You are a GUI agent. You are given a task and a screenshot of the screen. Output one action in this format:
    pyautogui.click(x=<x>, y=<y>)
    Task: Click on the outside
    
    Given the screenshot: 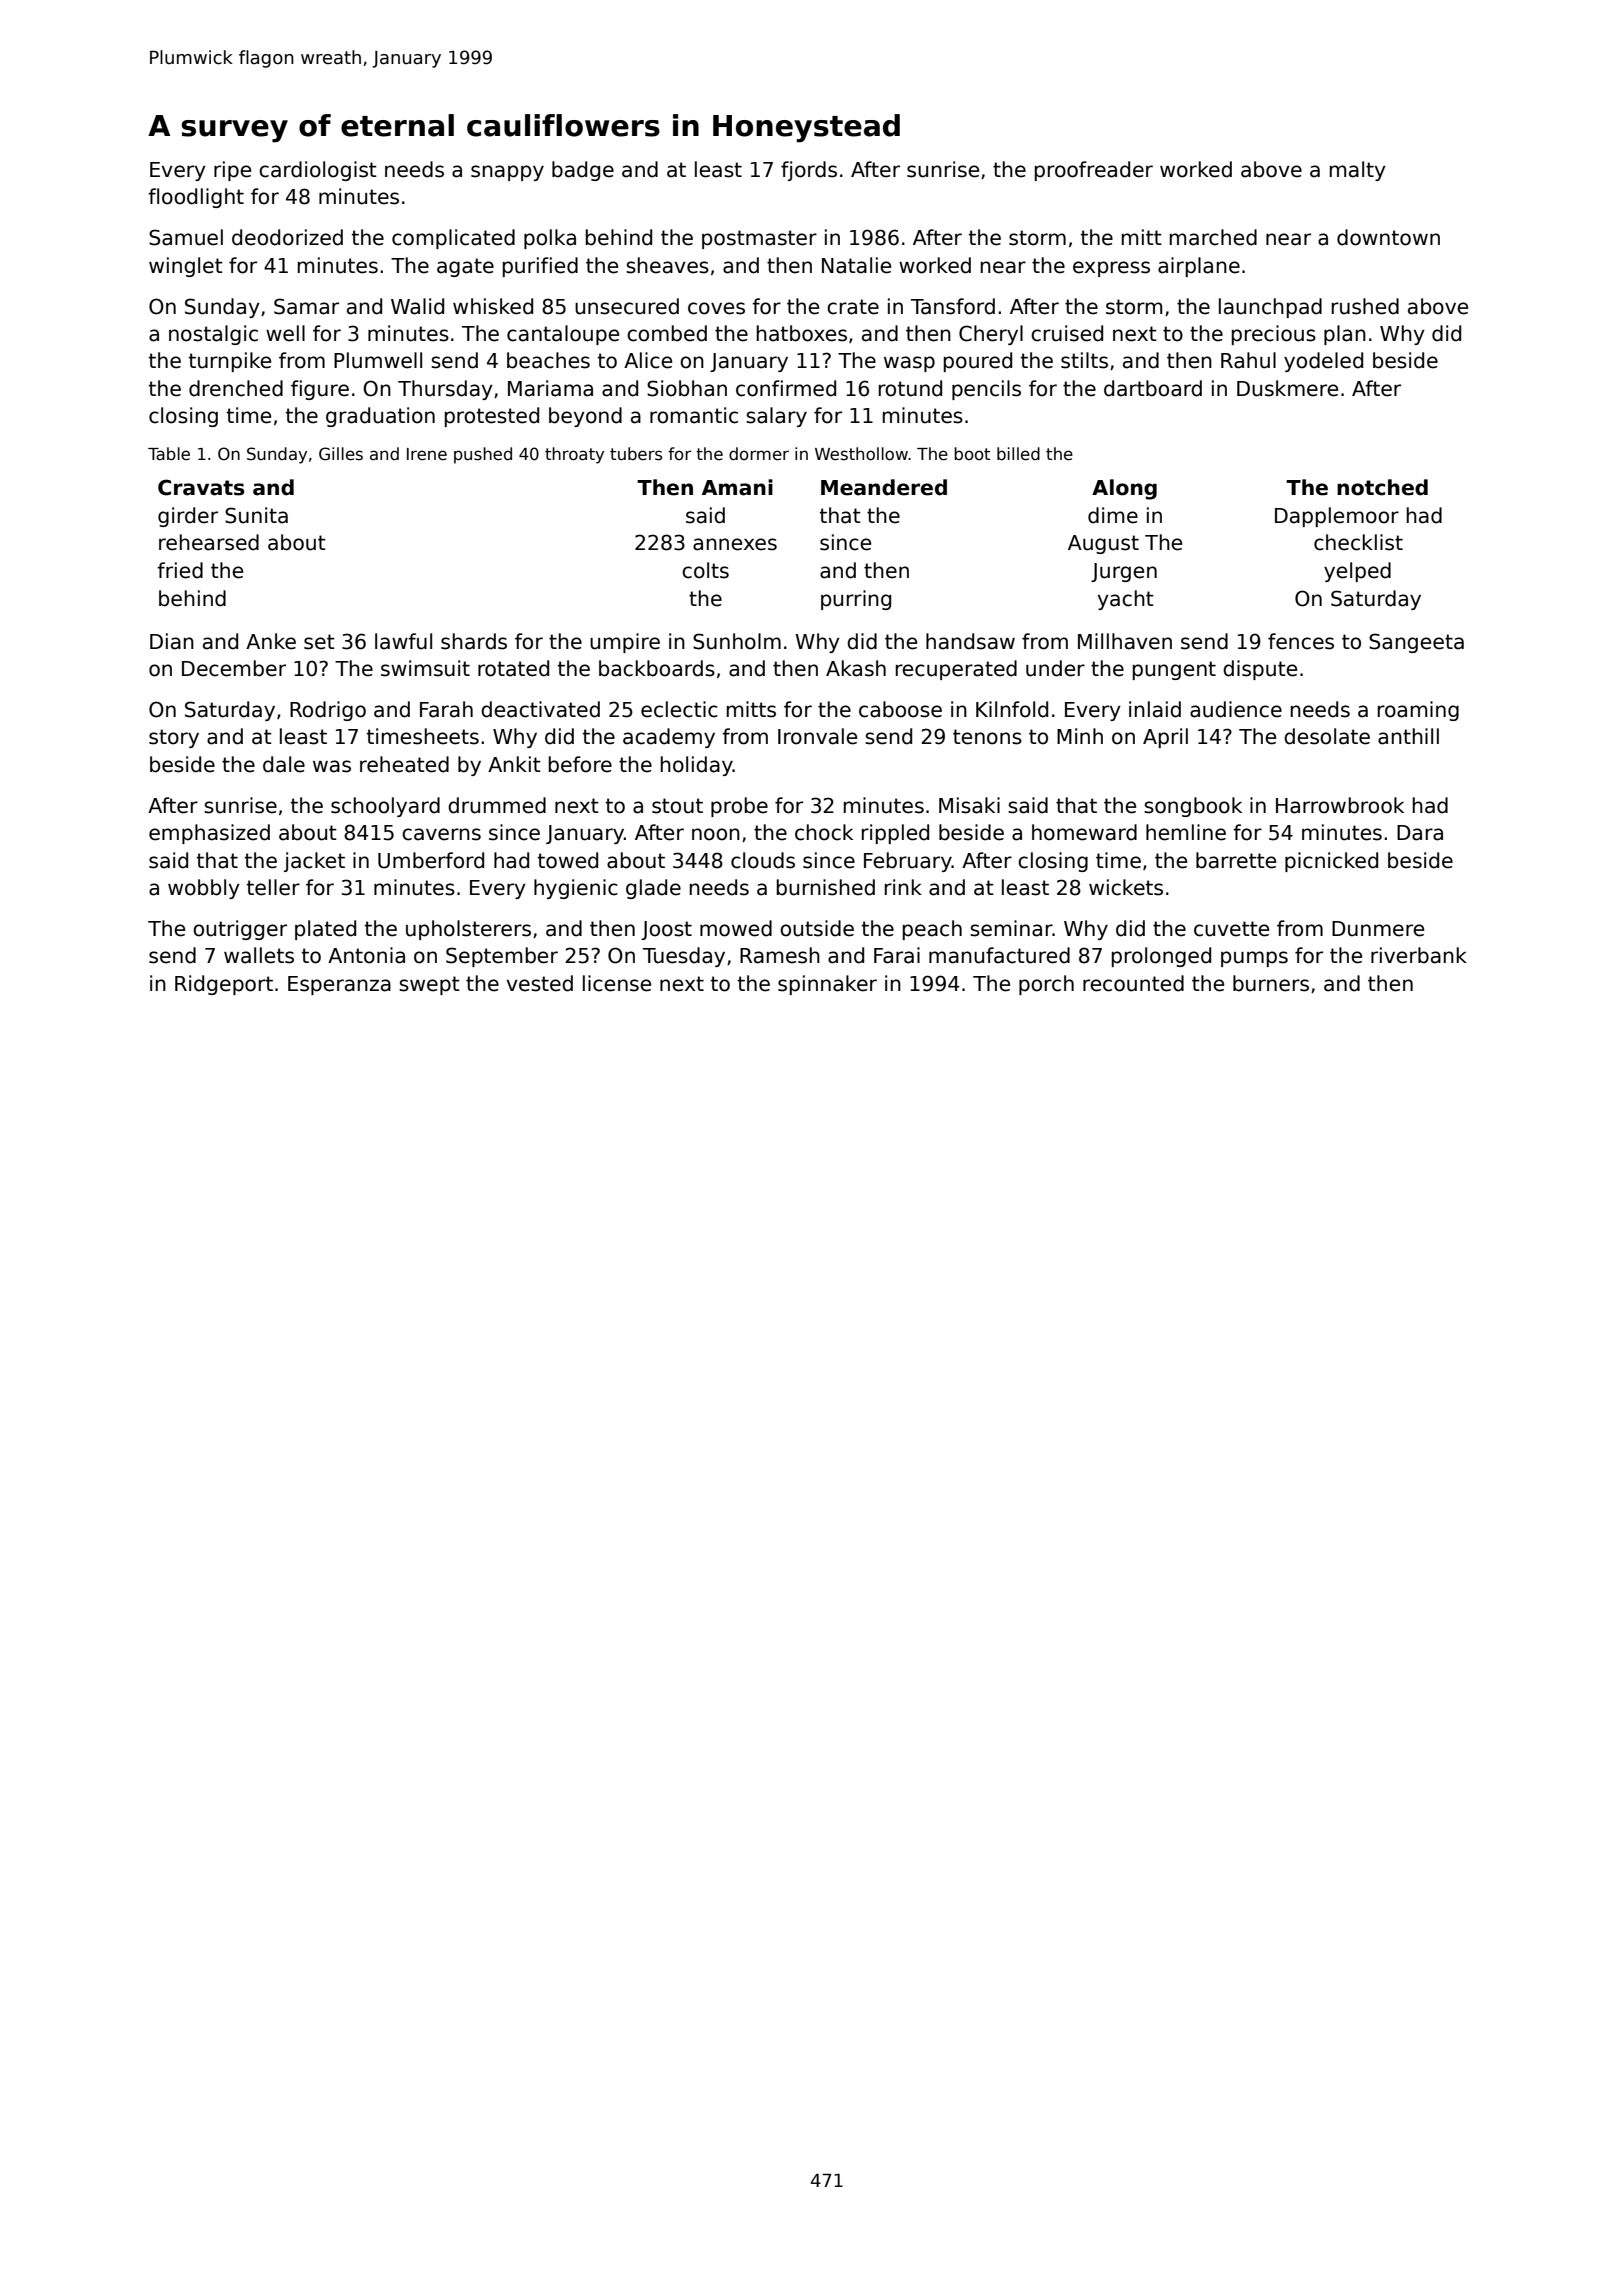 What is the action you would take?
    pyautogui.click(x=817, y=928)
